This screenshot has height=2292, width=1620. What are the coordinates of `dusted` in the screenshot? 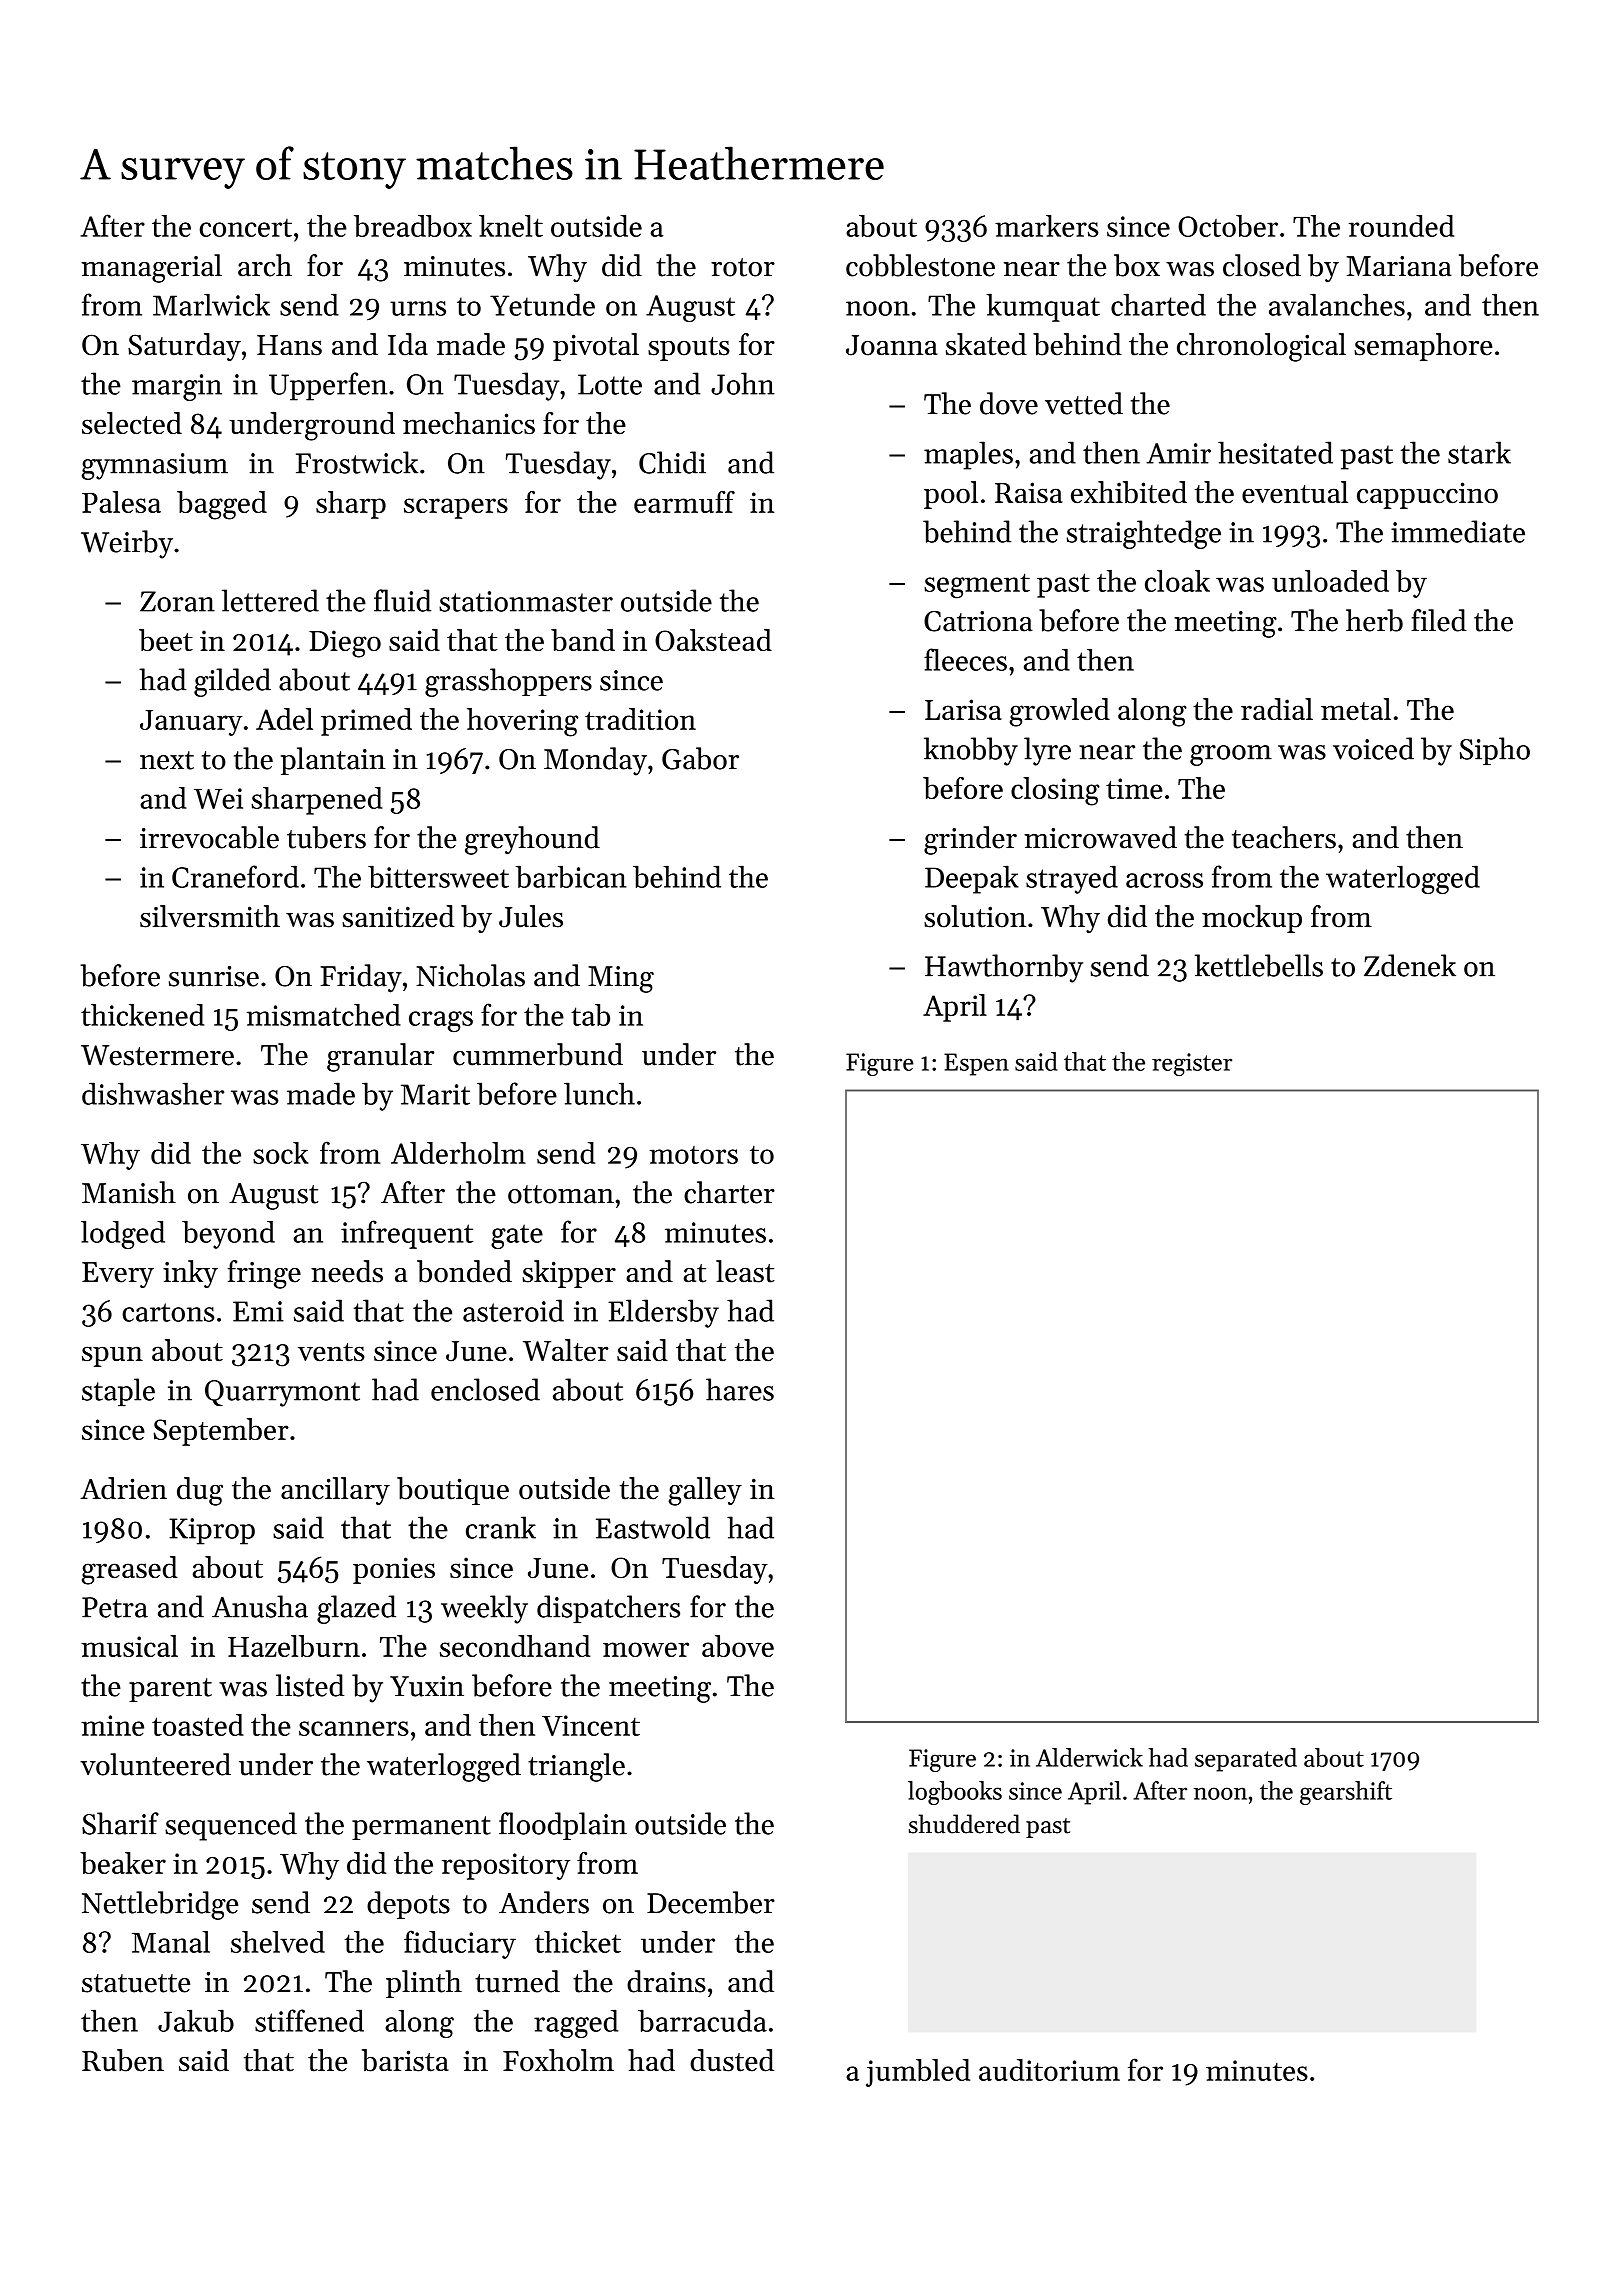 It's located at (732, 2060).
